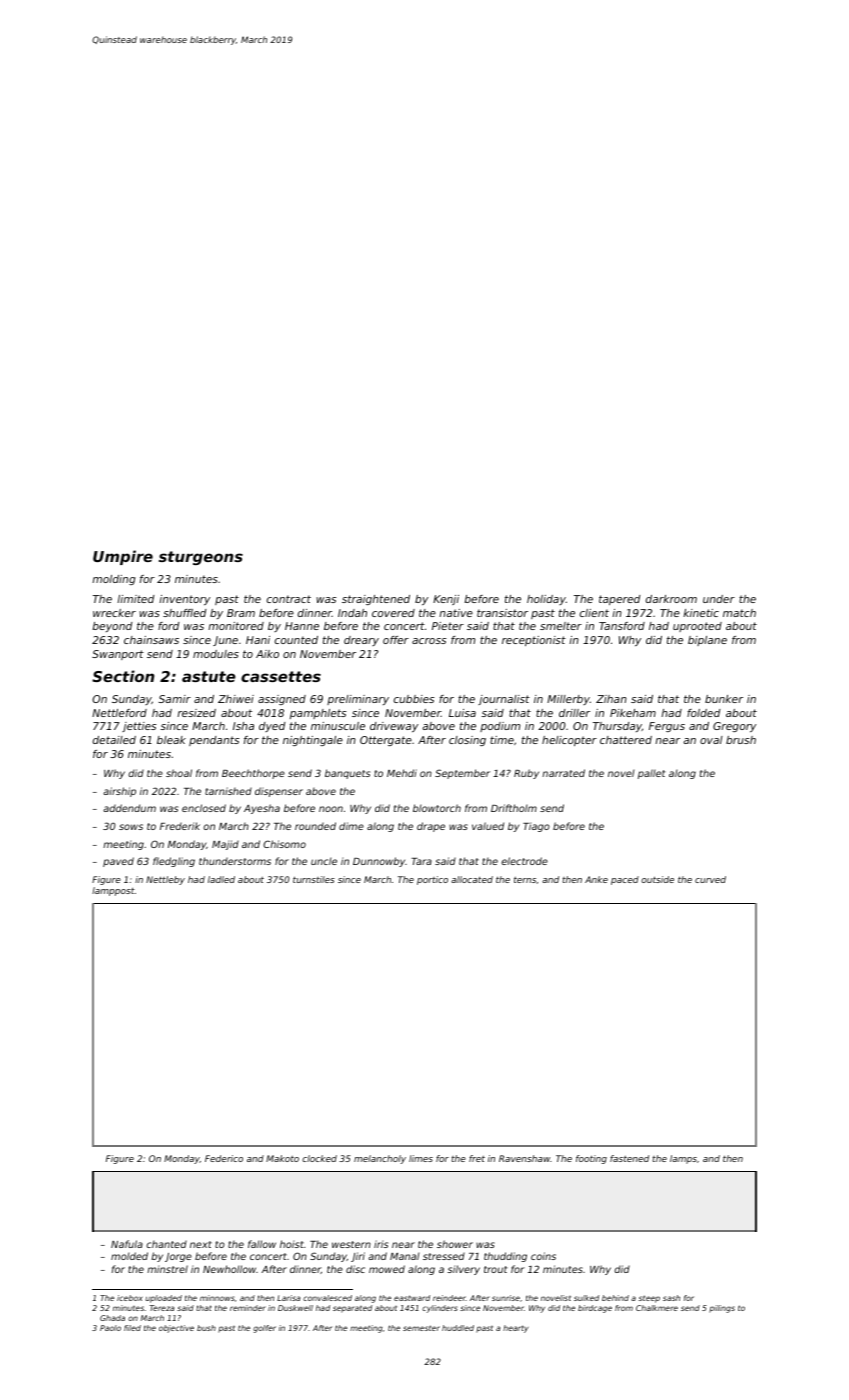 The width and height of the document is (849, 1400). I want to click on across, so click(429, 641).
